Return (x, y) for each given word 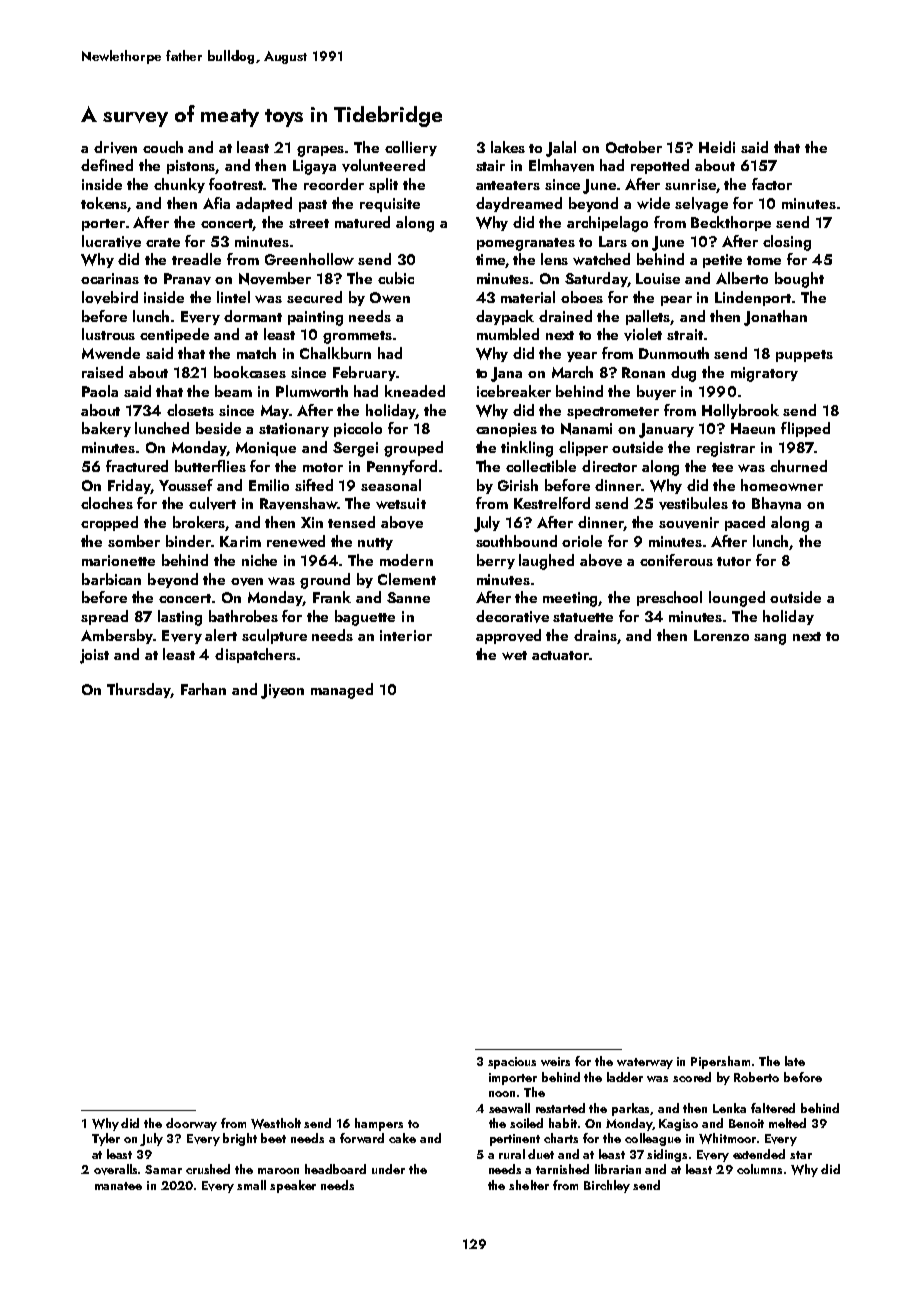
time (490, 259)
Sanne (408, 597)
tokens (104, 204)
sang (770, 639)
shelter (529, 1185)
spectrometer (613, 413)
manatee (118, 1186)
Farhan (203, 689)
